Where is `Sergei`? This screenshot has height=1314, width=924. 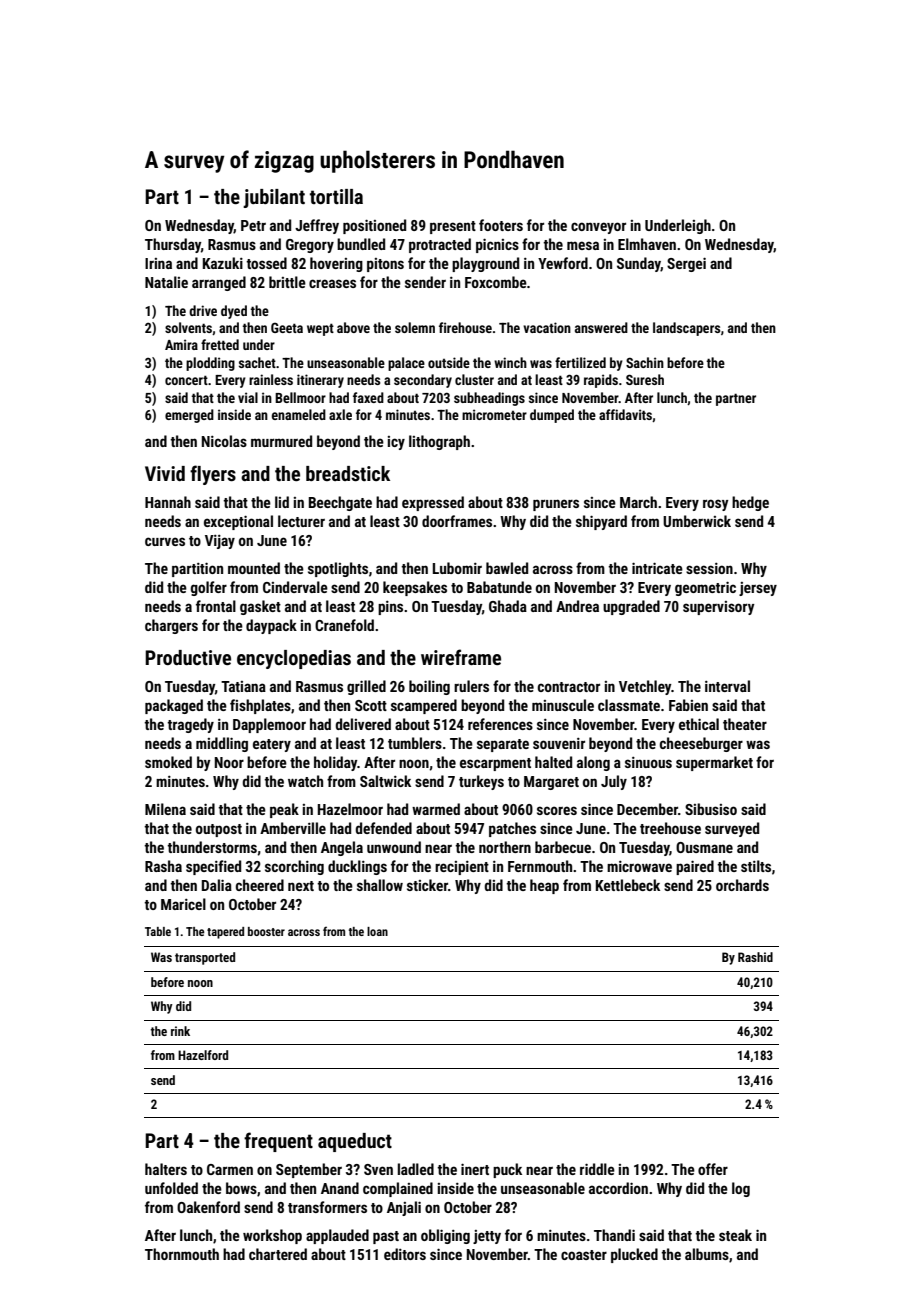
Sergei is located at coordinates (686, 264).
